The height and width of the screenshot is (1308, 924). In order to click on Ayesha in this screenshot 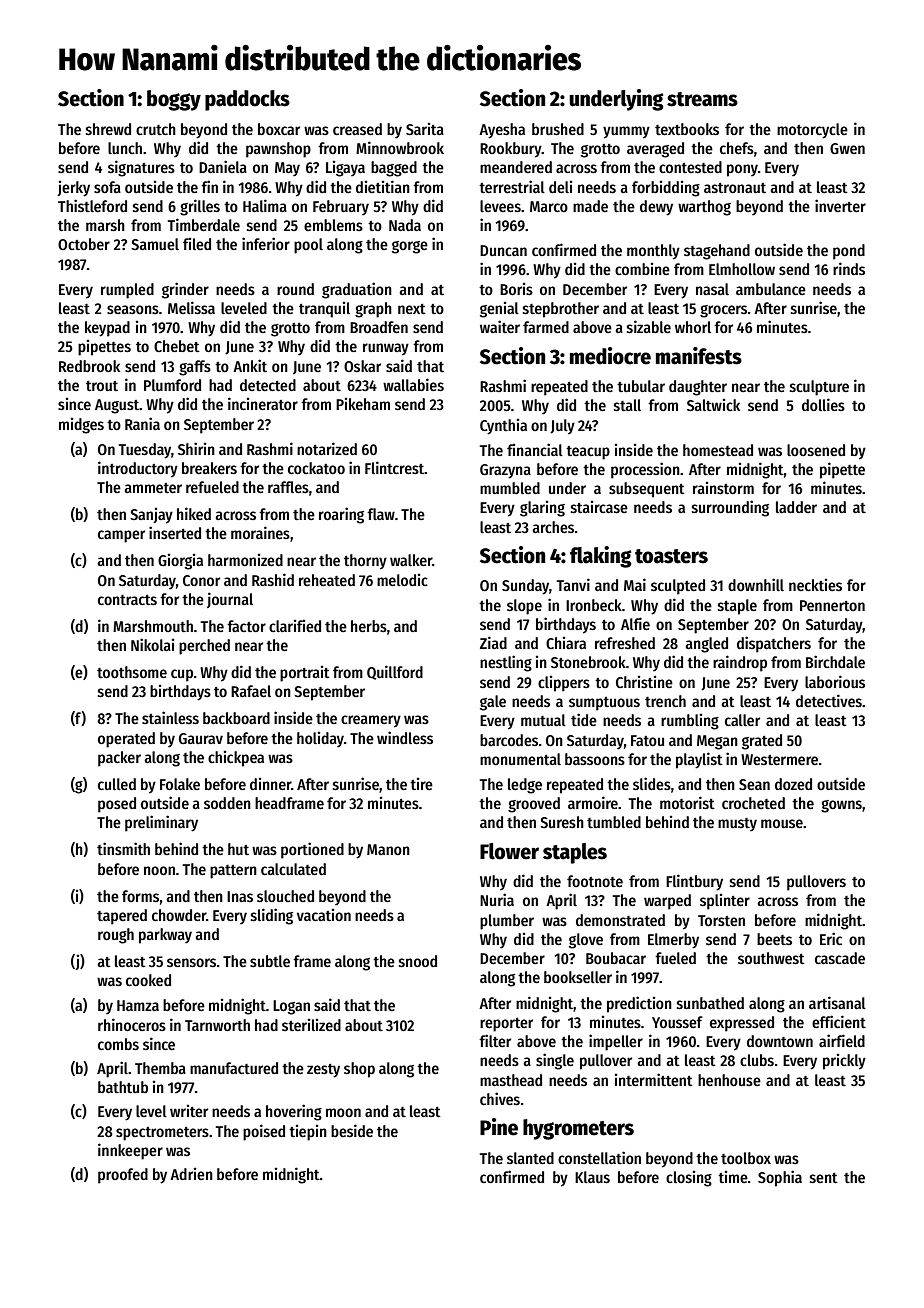, I will do `click(502, 131)`.
